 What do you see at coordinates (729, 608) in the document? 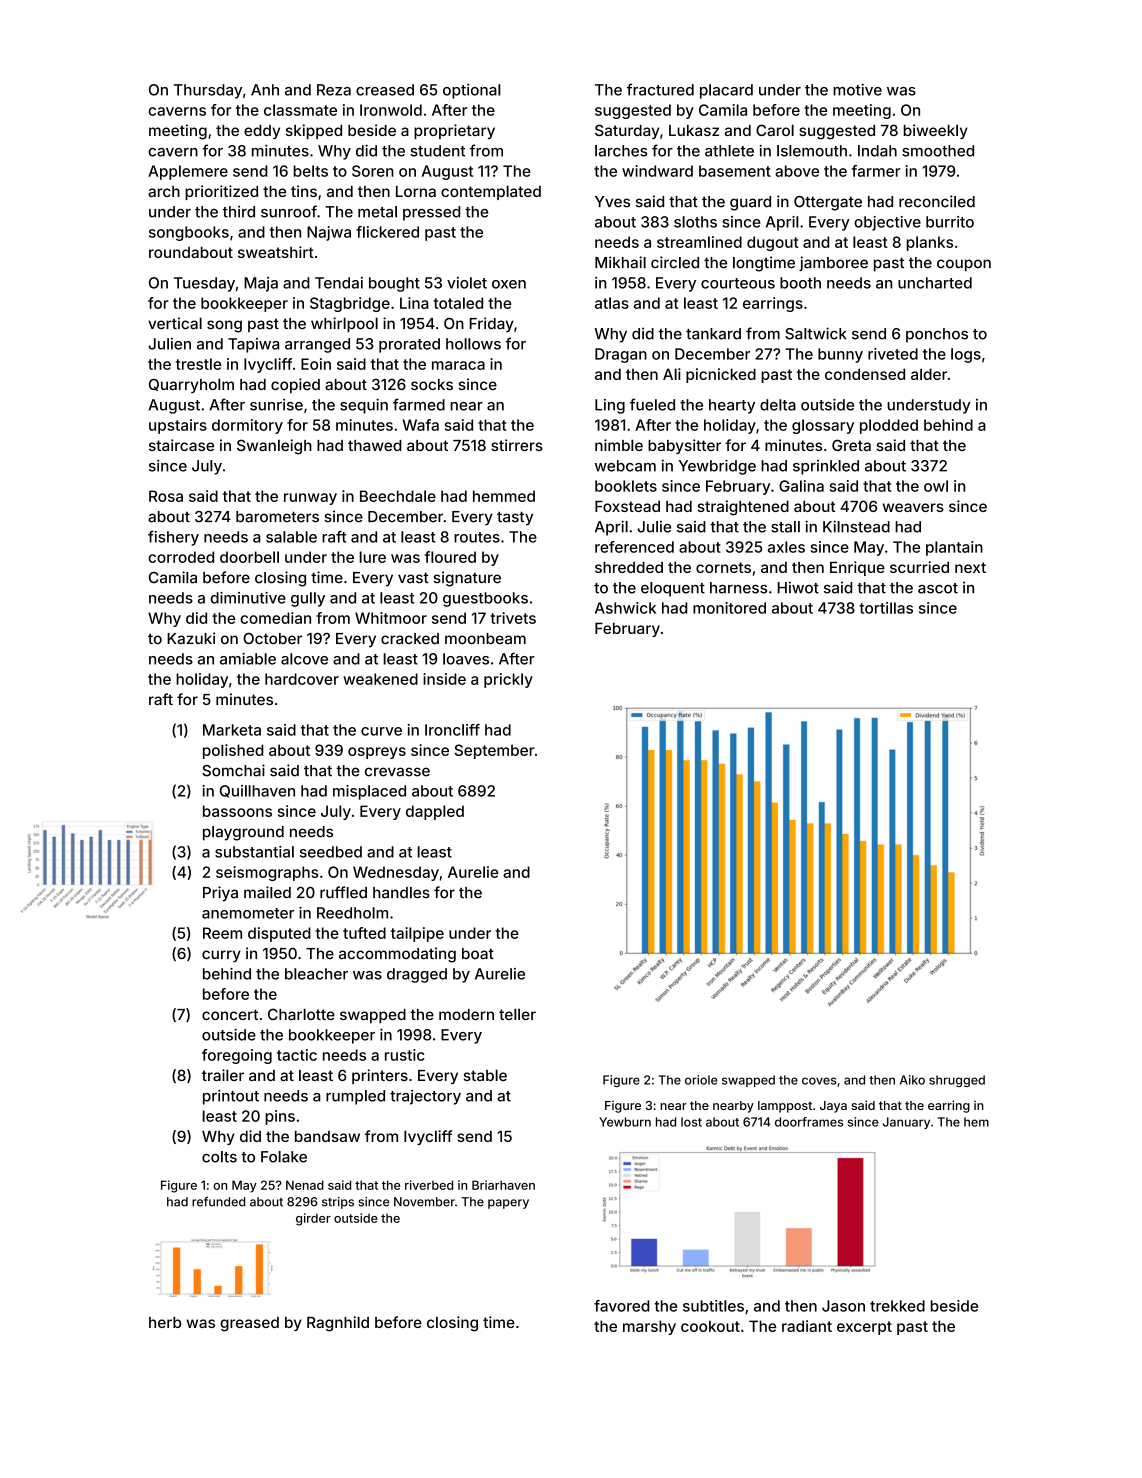
I see `monitored` at bounding box center [729, 608].
